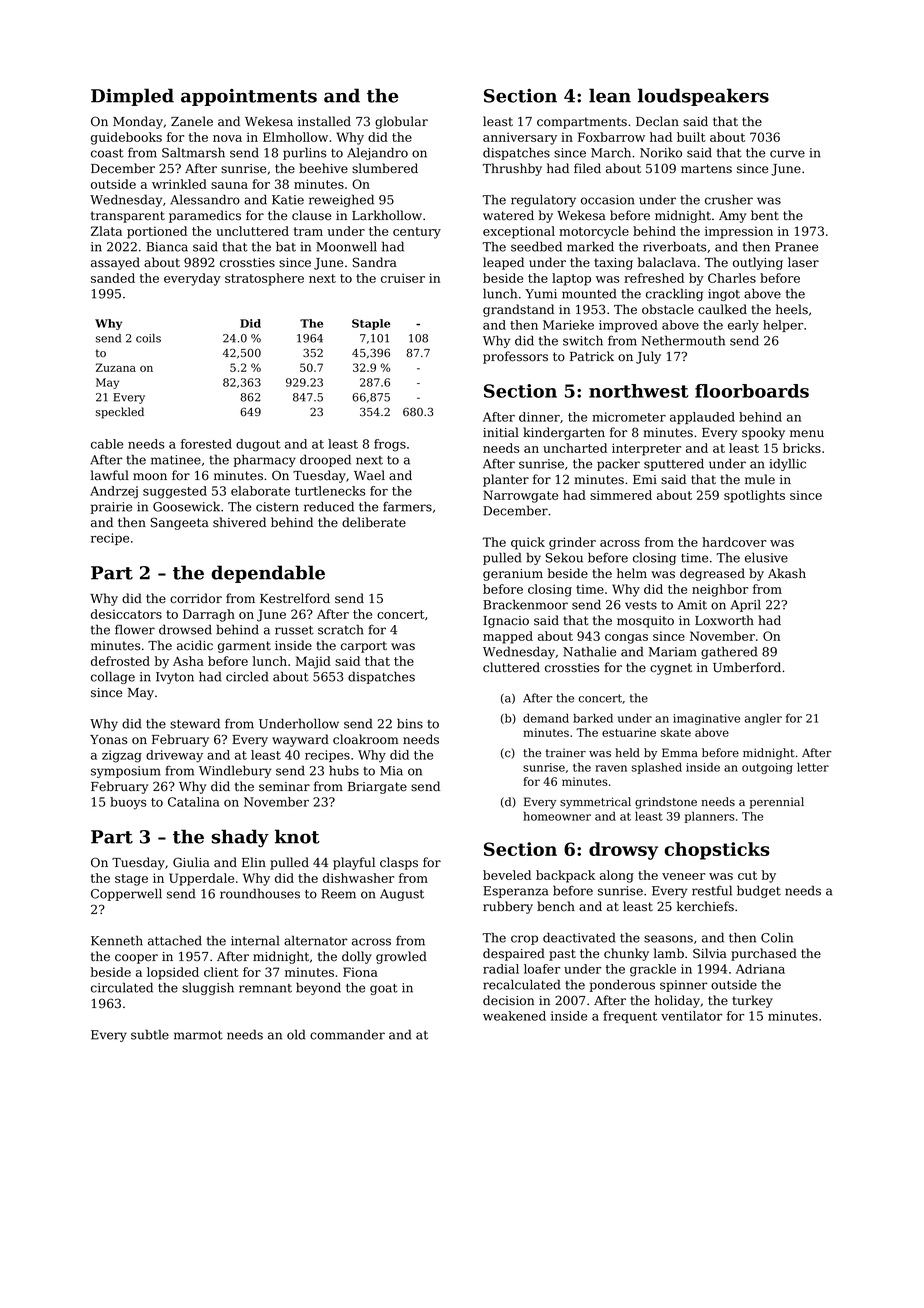 The image size is (924, 1308). I want to click on imaginative, so click(706, 719).
